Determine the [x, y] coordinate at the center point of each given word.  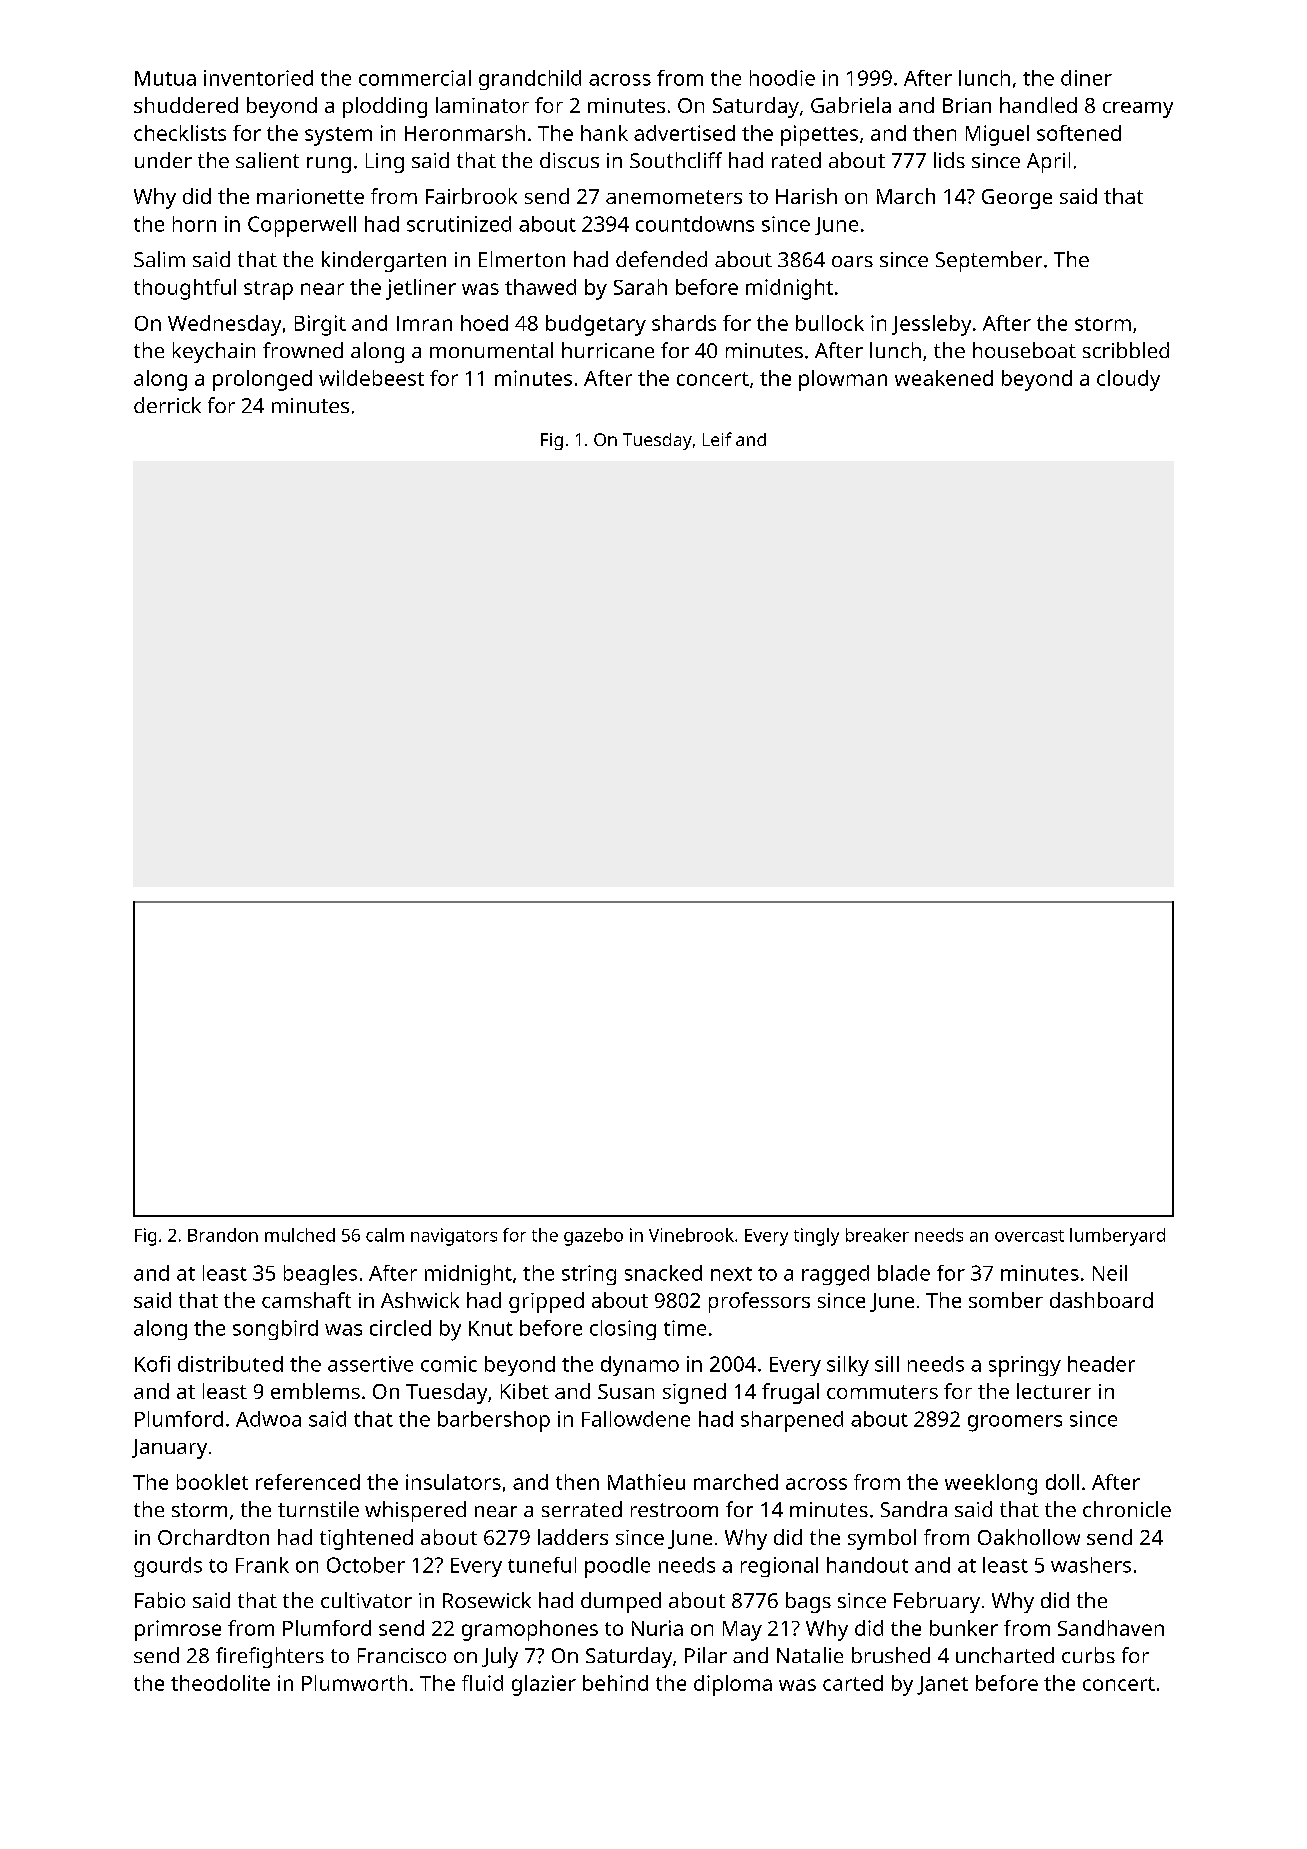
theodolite [220, 1683]
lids [949, 160]
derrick [167, 405]
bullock [830, 323]
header [1101, 1364]
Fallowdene [636, 1419]
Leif [717, 439]
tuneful [542, 1565]
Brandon [223, 1235]
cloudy [1128, 380]
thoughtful [185, 289]
